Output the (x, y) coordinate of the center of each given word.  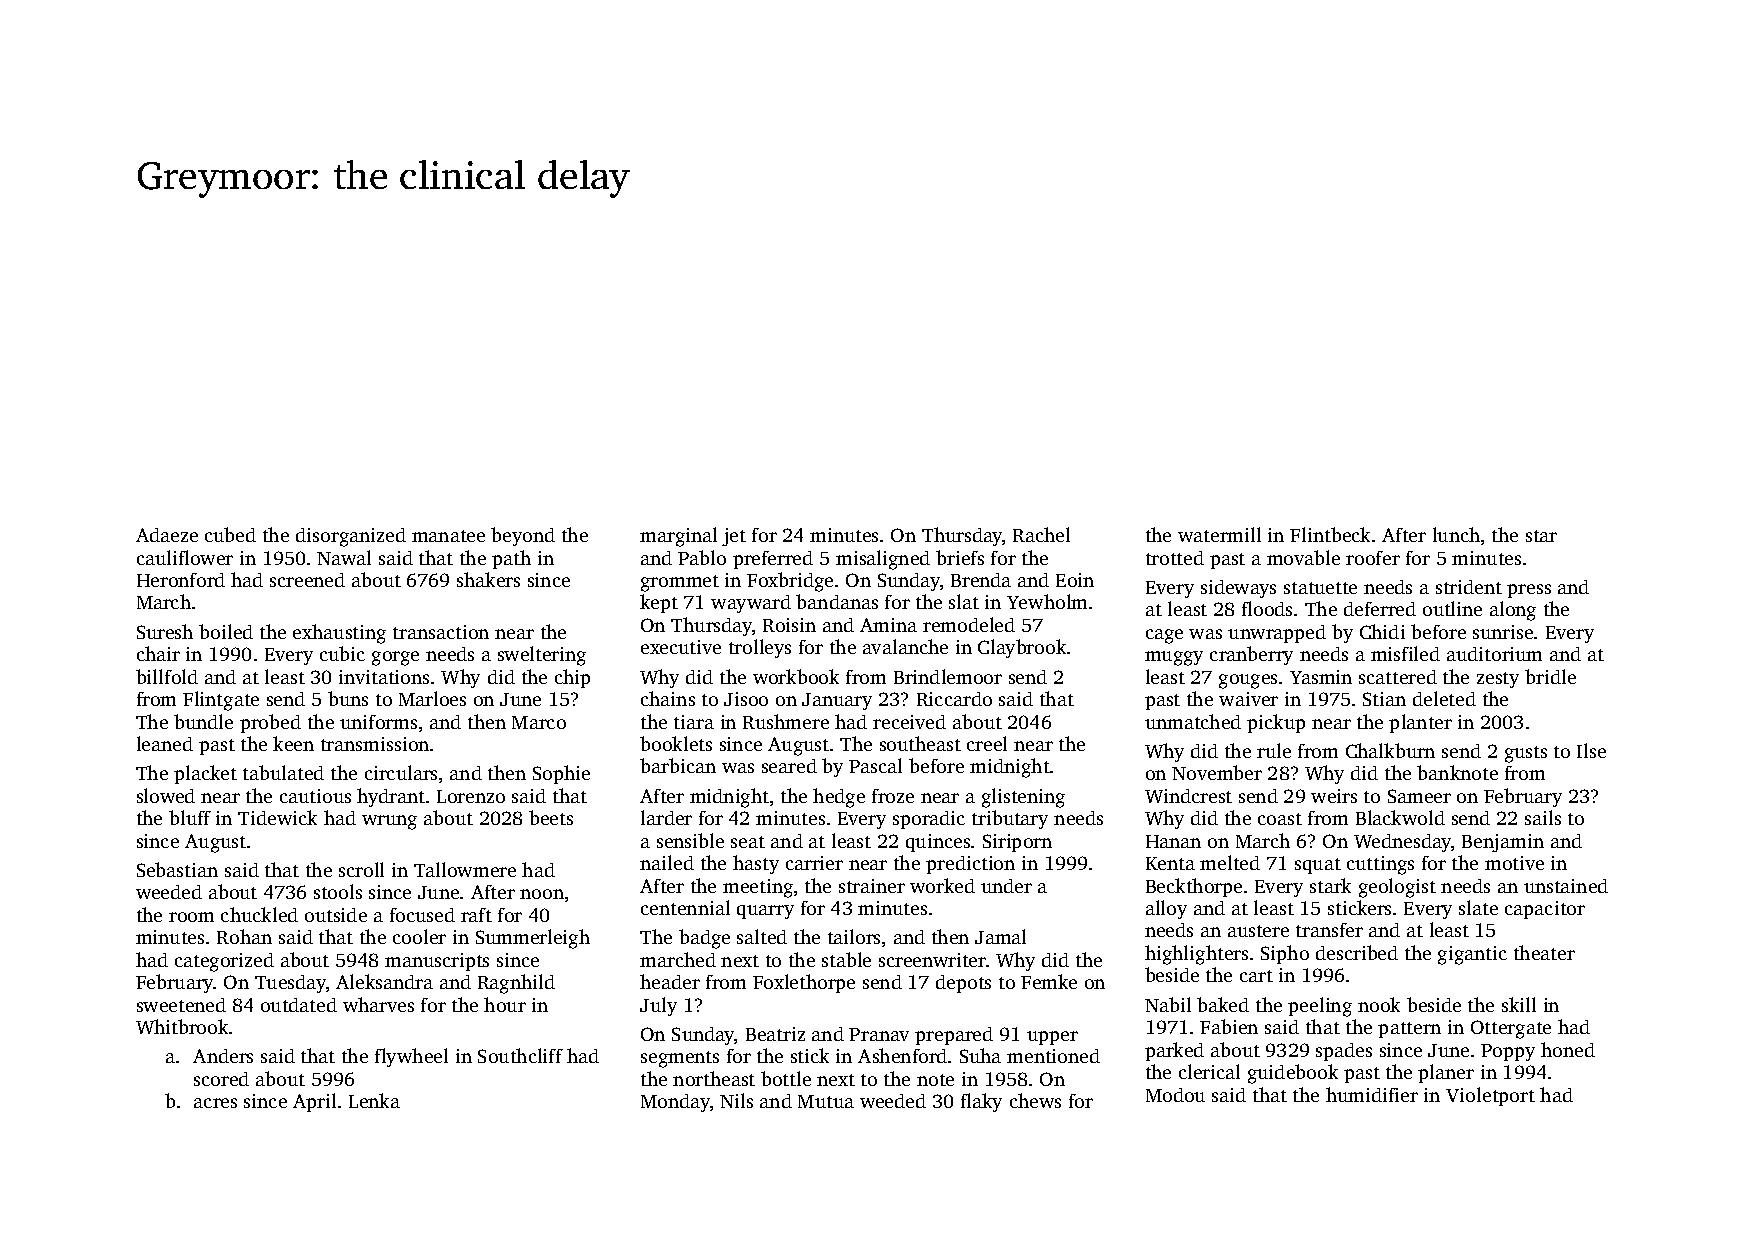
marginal (678, 537)
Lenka (374, 1100)
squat (1318, 866)
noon (542, 894)
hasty (756, 864)
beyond (523, 536)
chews (1035, 1100)
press (1529, 591)
